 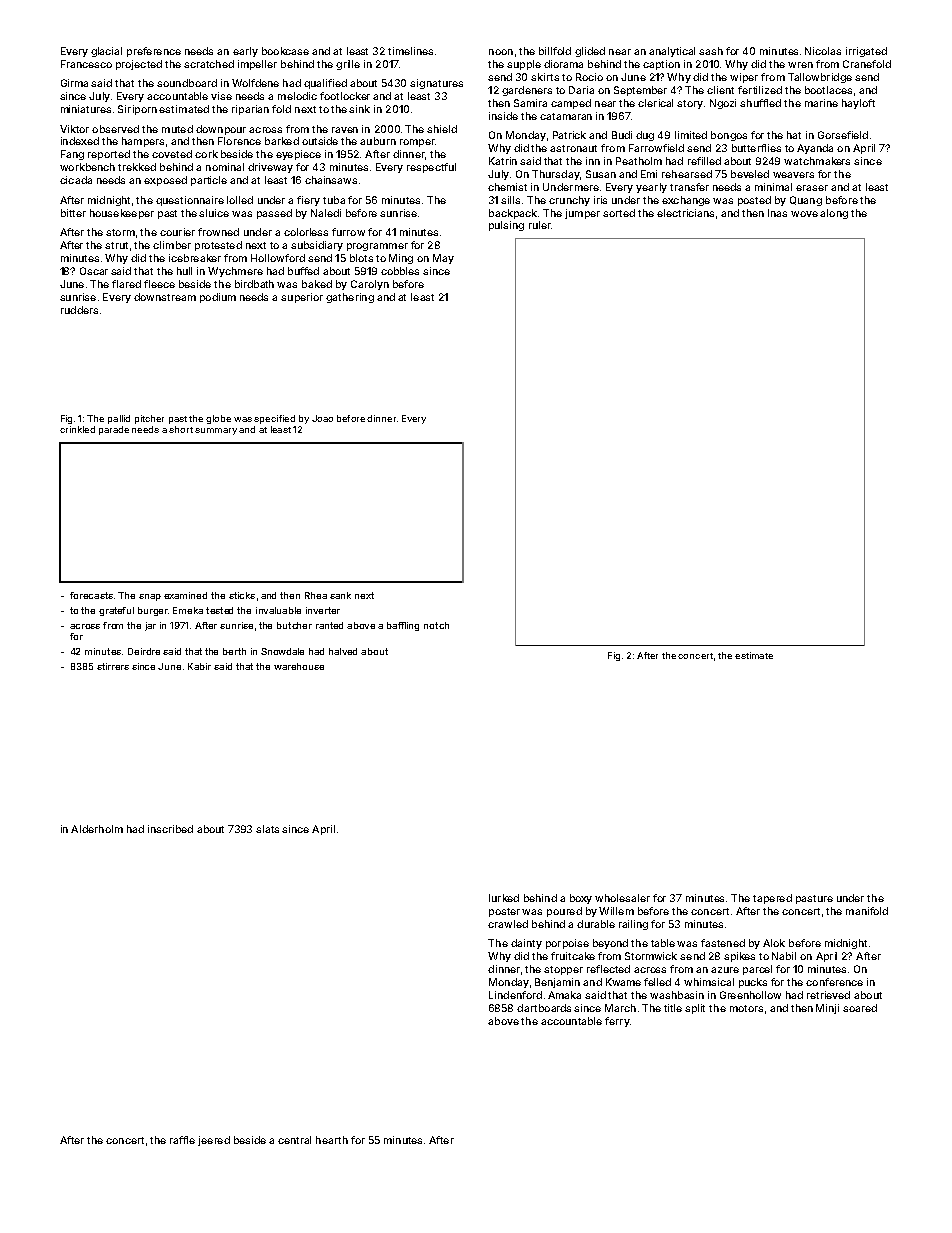 I want to click on baffling, so click(x=403, y=626).
